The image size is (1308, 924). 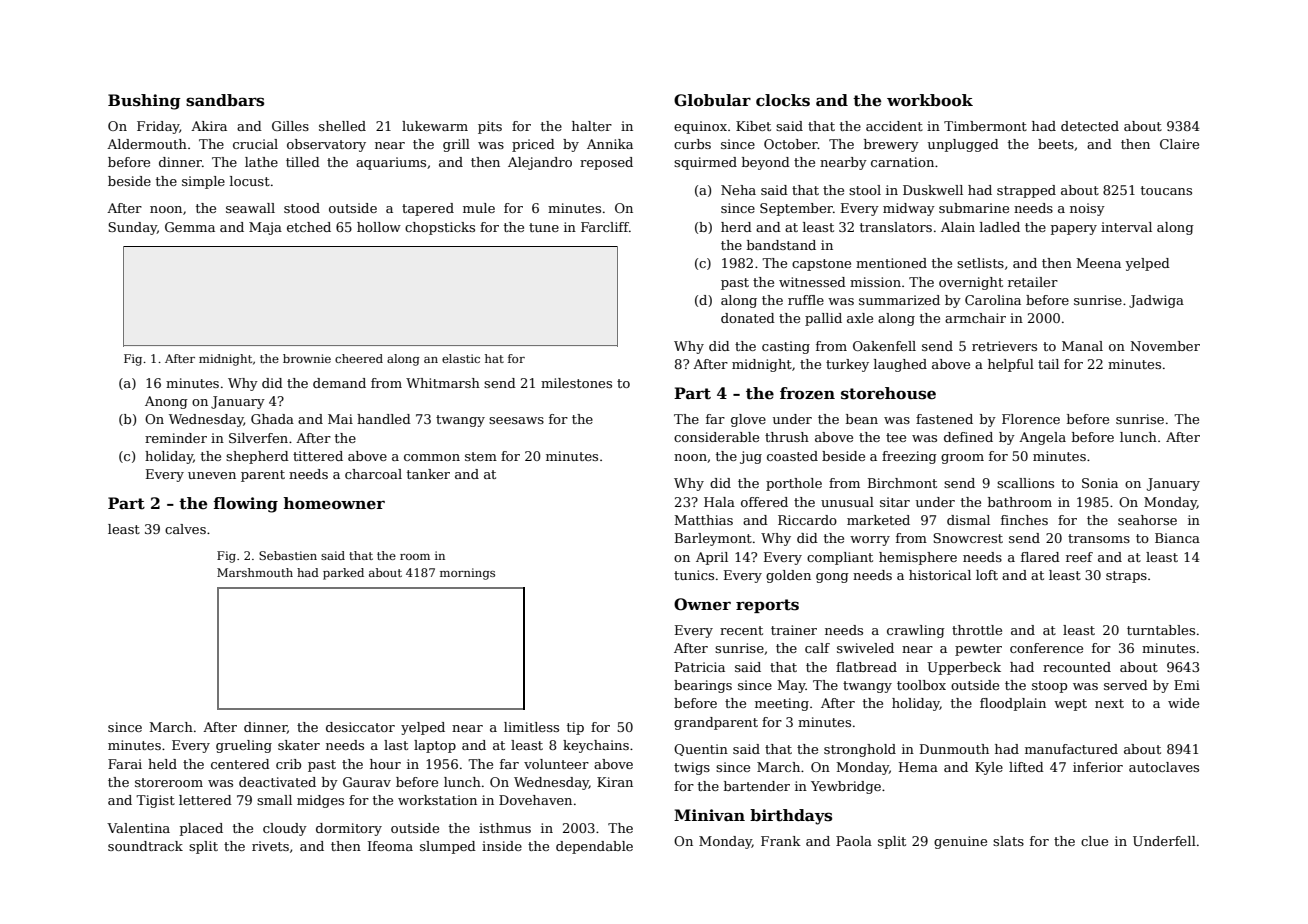 What do you see at coordinates (428, 209) in the document?
I see `tapered` at bounding box center [428, 209].
